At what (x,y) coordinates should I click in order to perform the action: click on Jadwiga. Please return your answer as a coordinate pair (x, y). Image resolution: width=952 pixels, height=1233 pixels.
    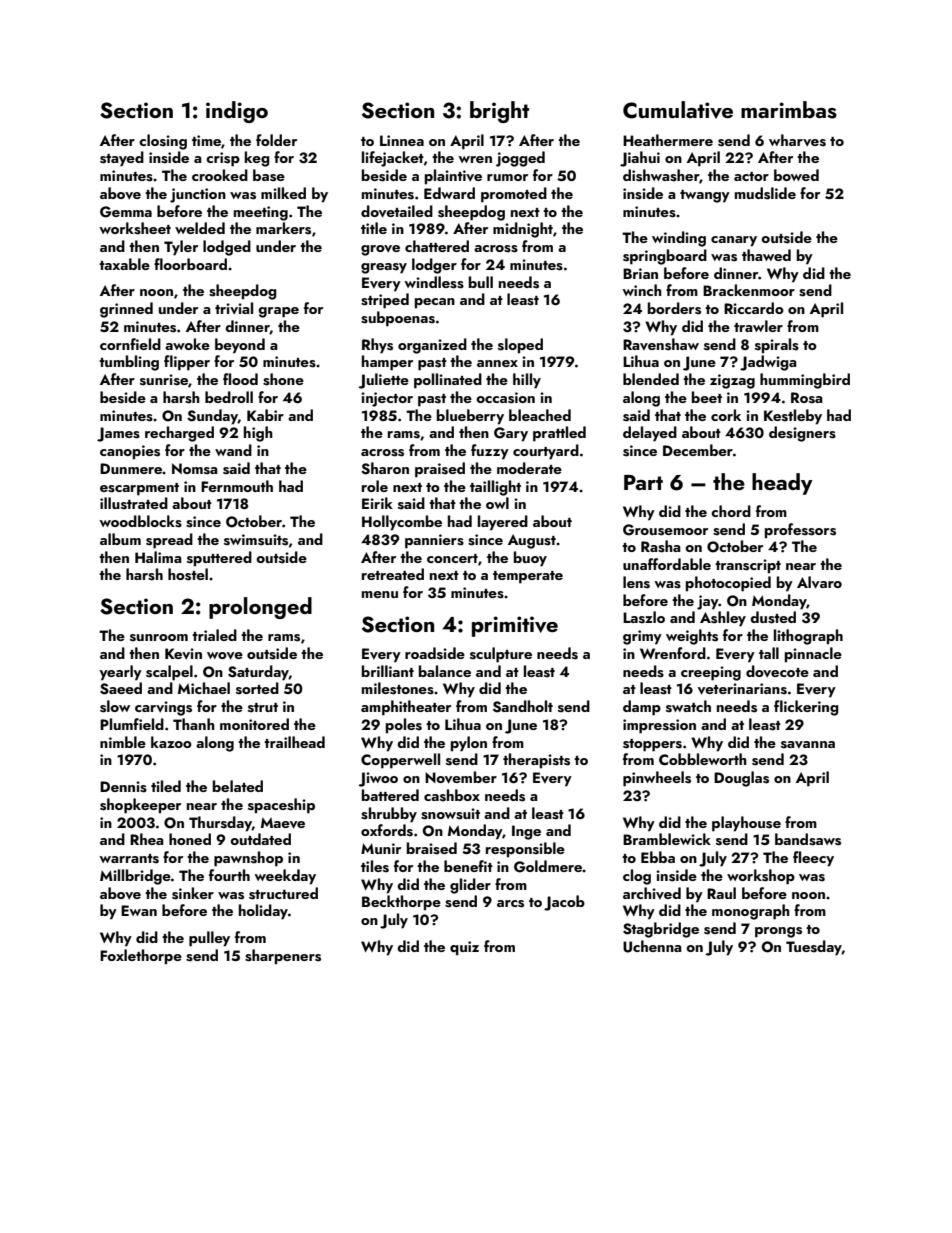
    Looking at the image, I should click on (768, 363).
